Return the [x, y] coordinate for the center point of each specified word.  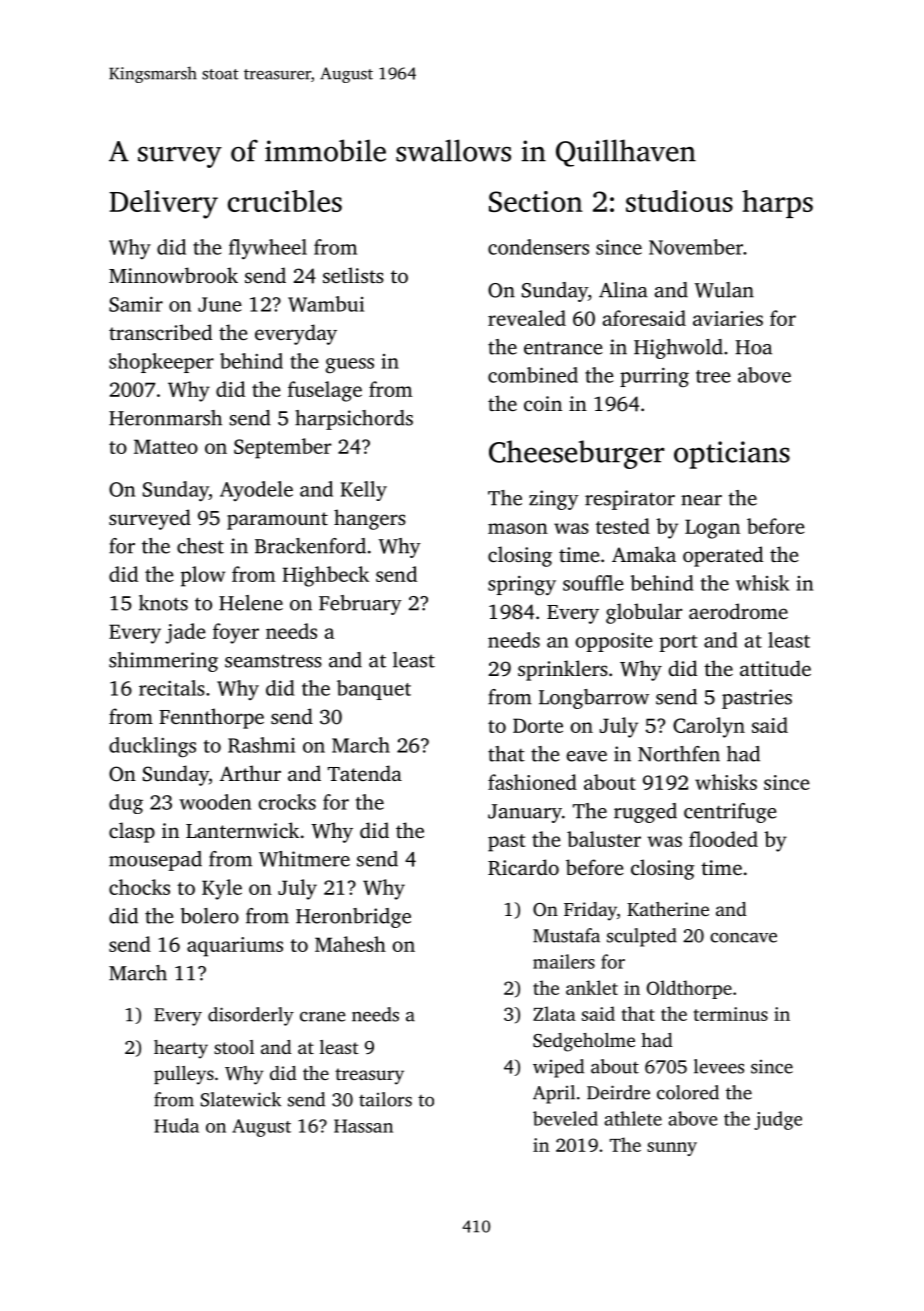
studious [679, 201]
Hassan [363, 1126]
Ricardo [523, 867]
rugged [645, 813]
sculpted [642, 937]
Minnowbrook [173, 275]
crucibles [285, 201]
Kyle [222, 889]
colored [688, 1092]
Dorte [538, 725]
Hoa [753, 347]
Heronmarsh [165, 418]
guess [350, 366]
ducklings [152, 747]
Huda [176, 1125]
